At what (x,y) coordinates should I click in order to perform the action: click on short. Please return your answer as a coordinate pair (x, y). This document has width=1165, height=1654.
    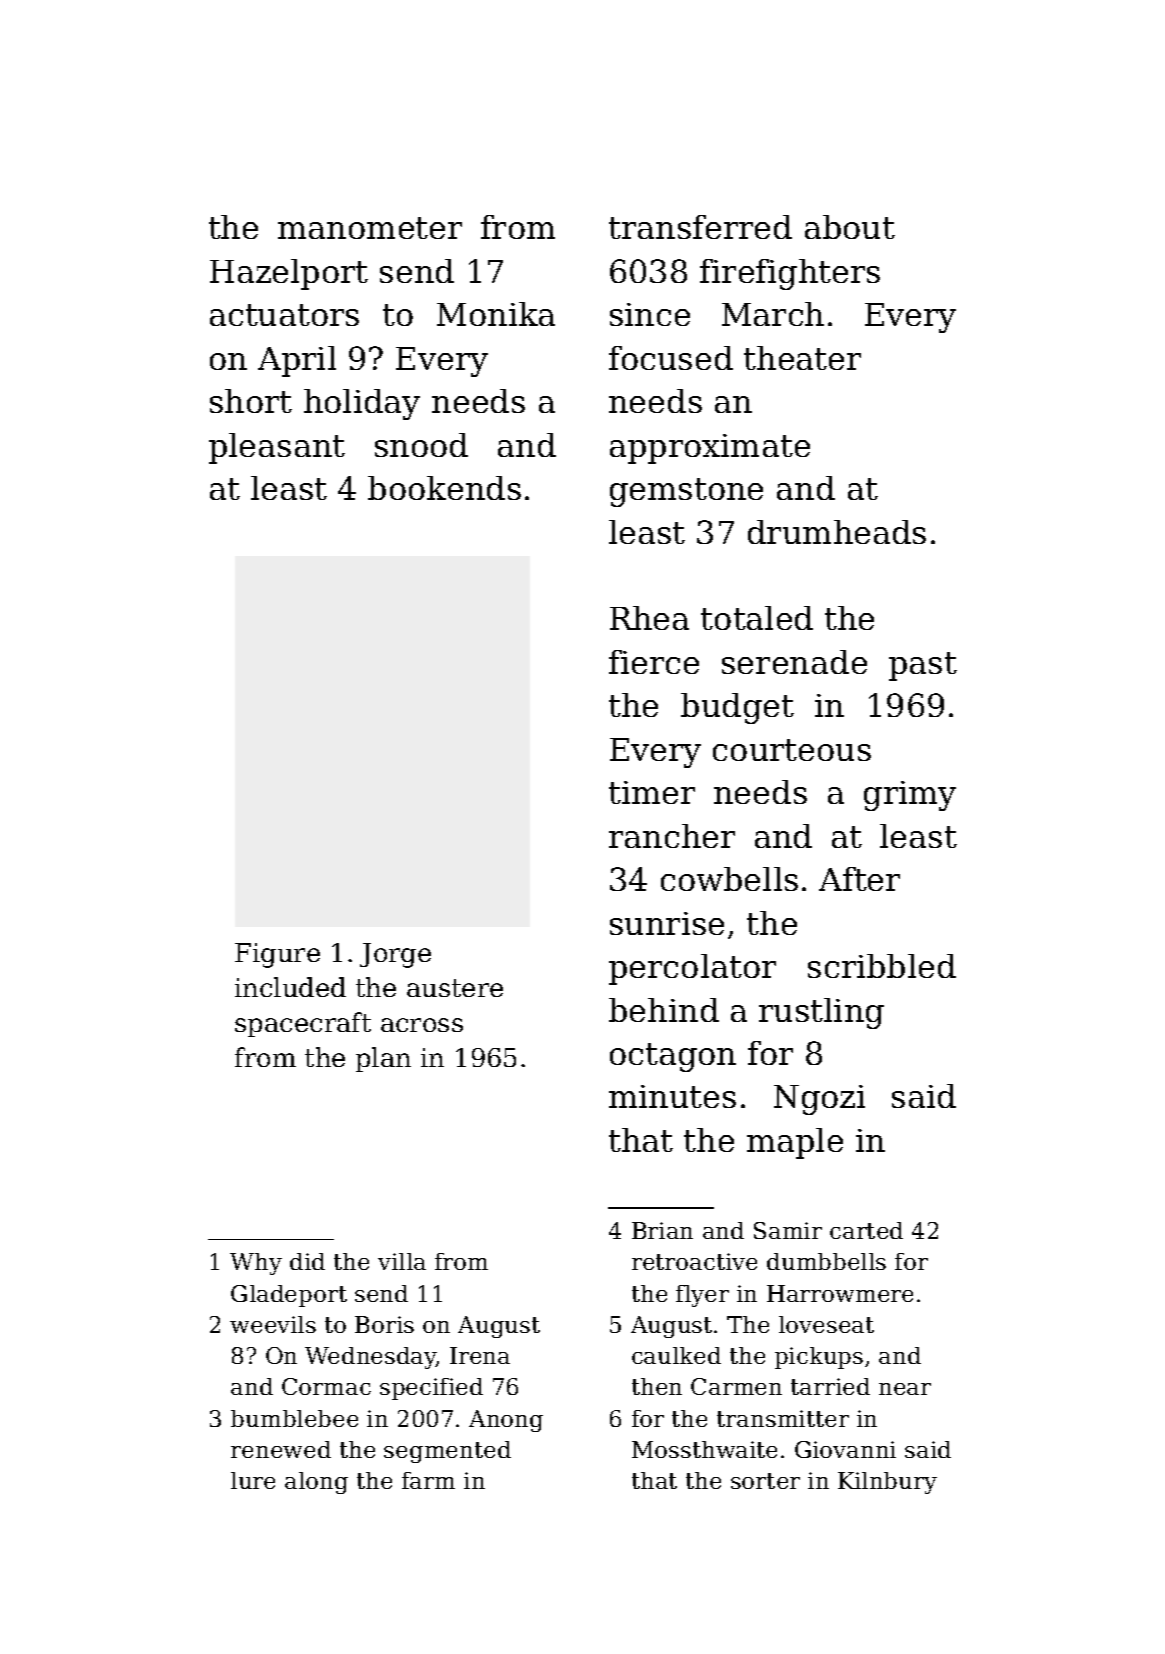
    Looking at the image, I should click on (251, 401).
